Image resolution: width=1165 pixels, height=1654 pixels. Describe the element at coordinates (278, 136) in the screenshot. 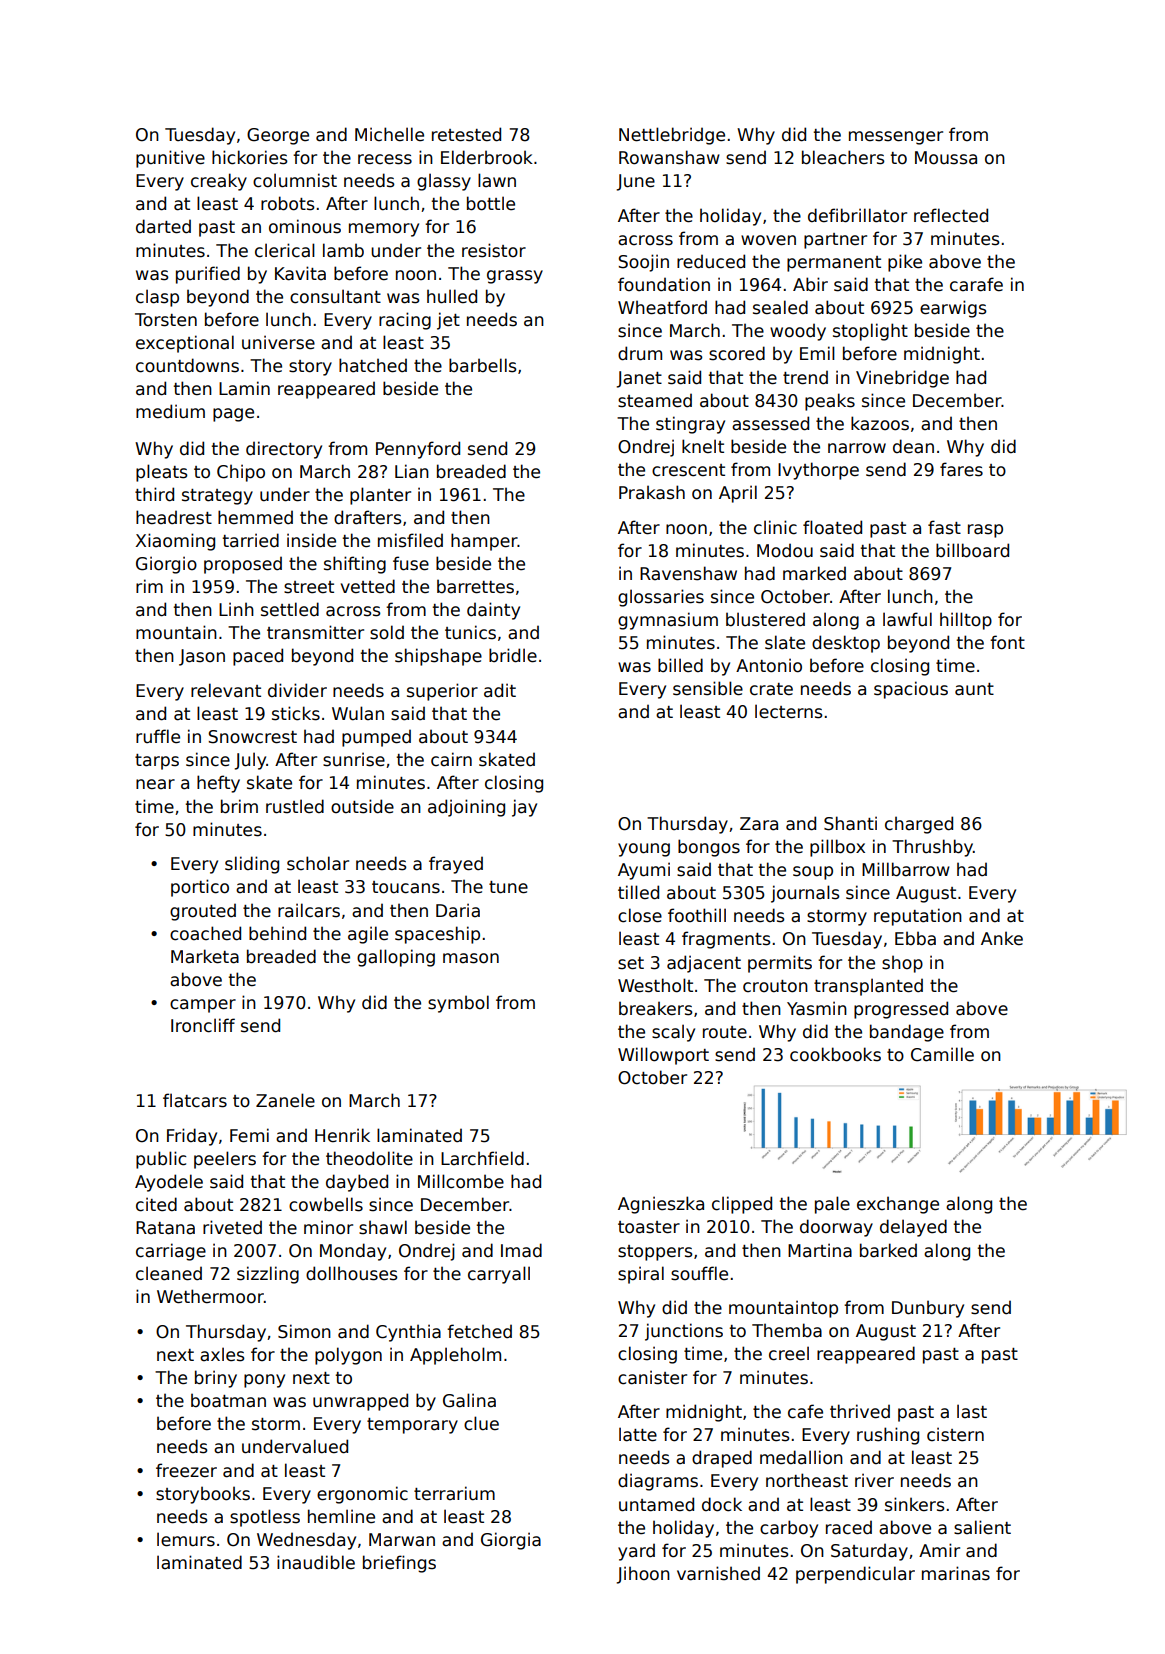

I see `George` at that location.
